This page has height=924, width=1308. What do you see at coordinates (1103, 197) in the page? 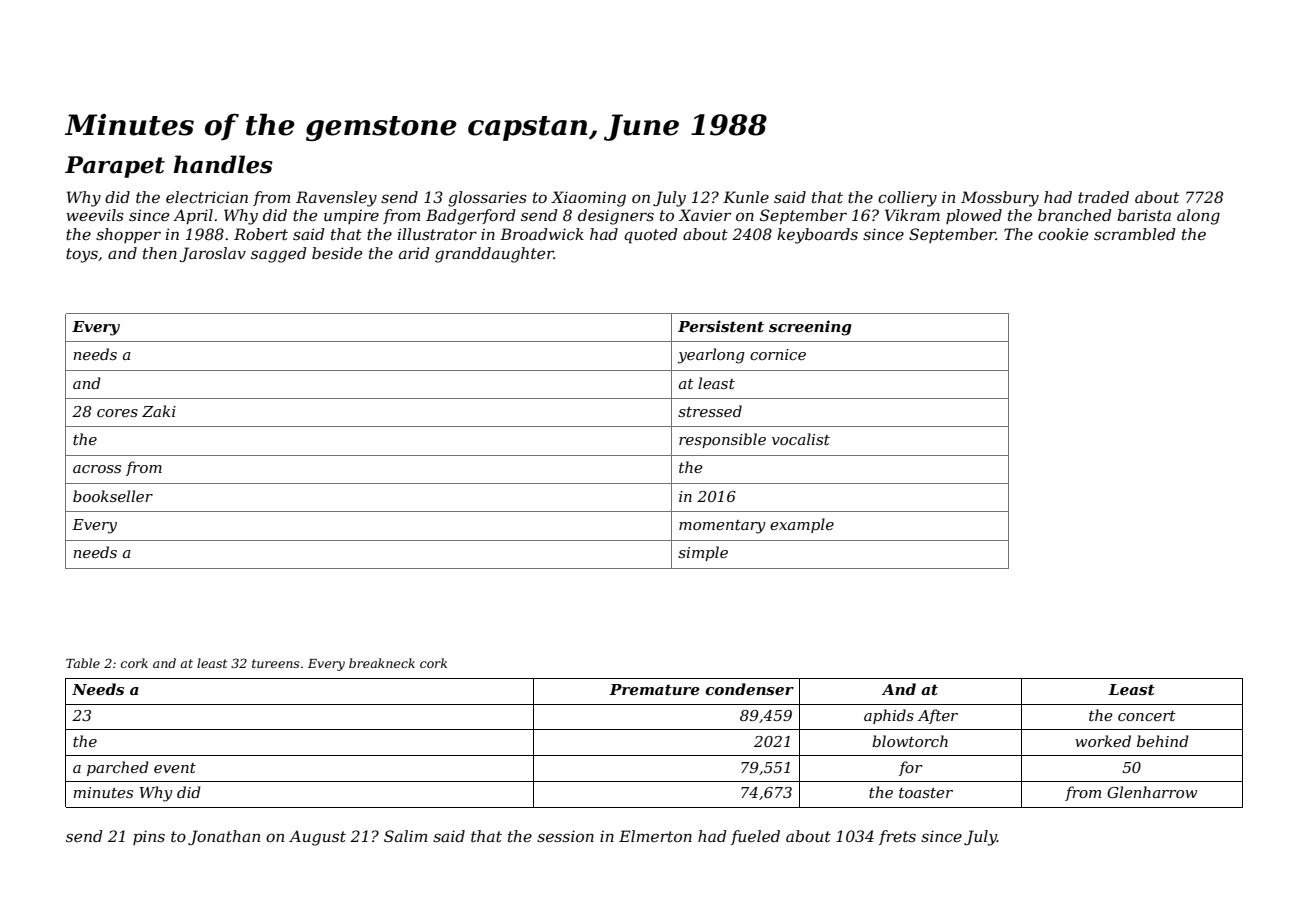
I see `traded` at bounding box center [1103, 197].
